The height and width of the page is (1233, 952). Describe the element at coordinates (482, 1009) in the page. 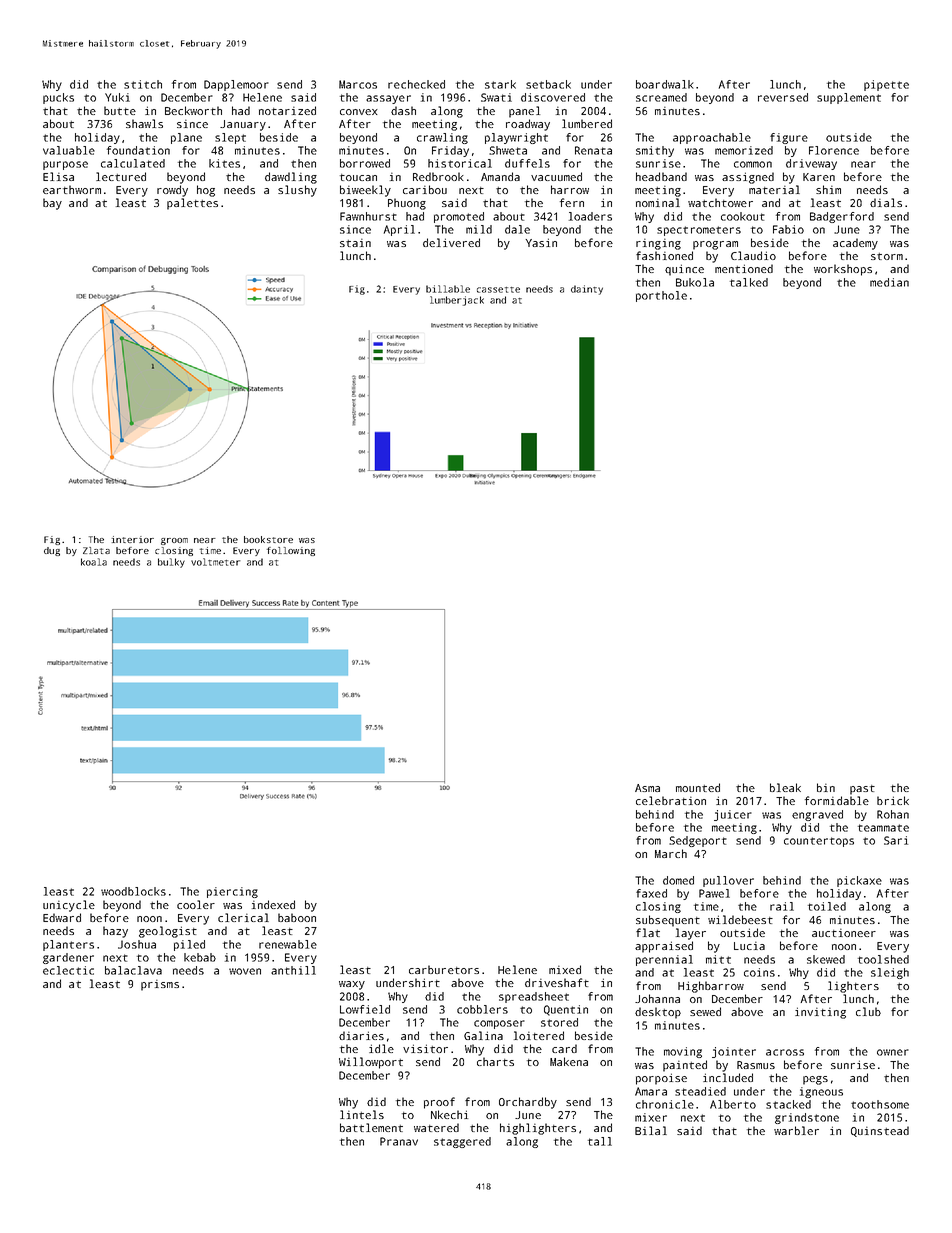

I see `cobblers` at that location.
